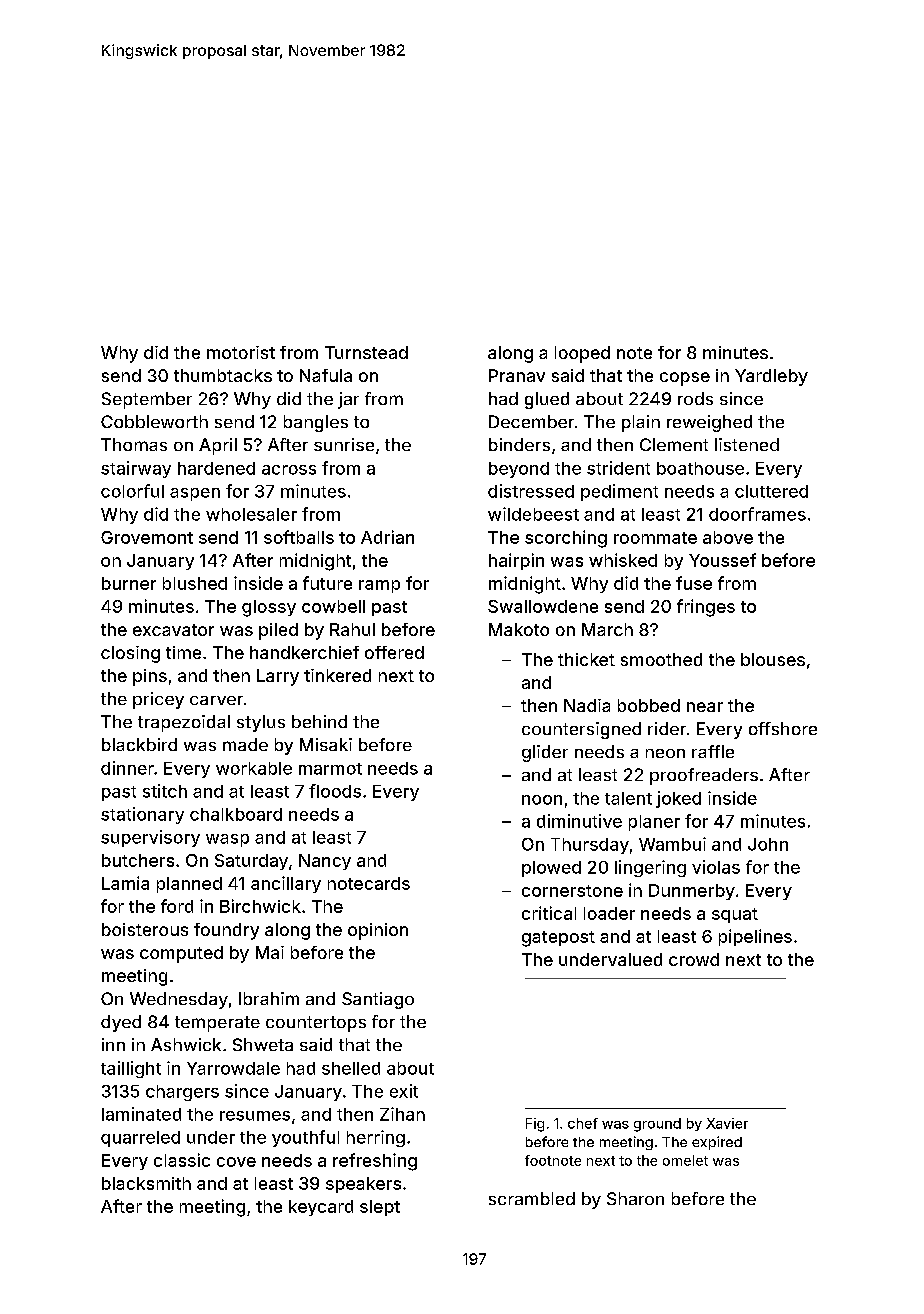 Image resolution: width=924 pixels, height=1314 pixels. I want to click on carver, so click(216, 700).
